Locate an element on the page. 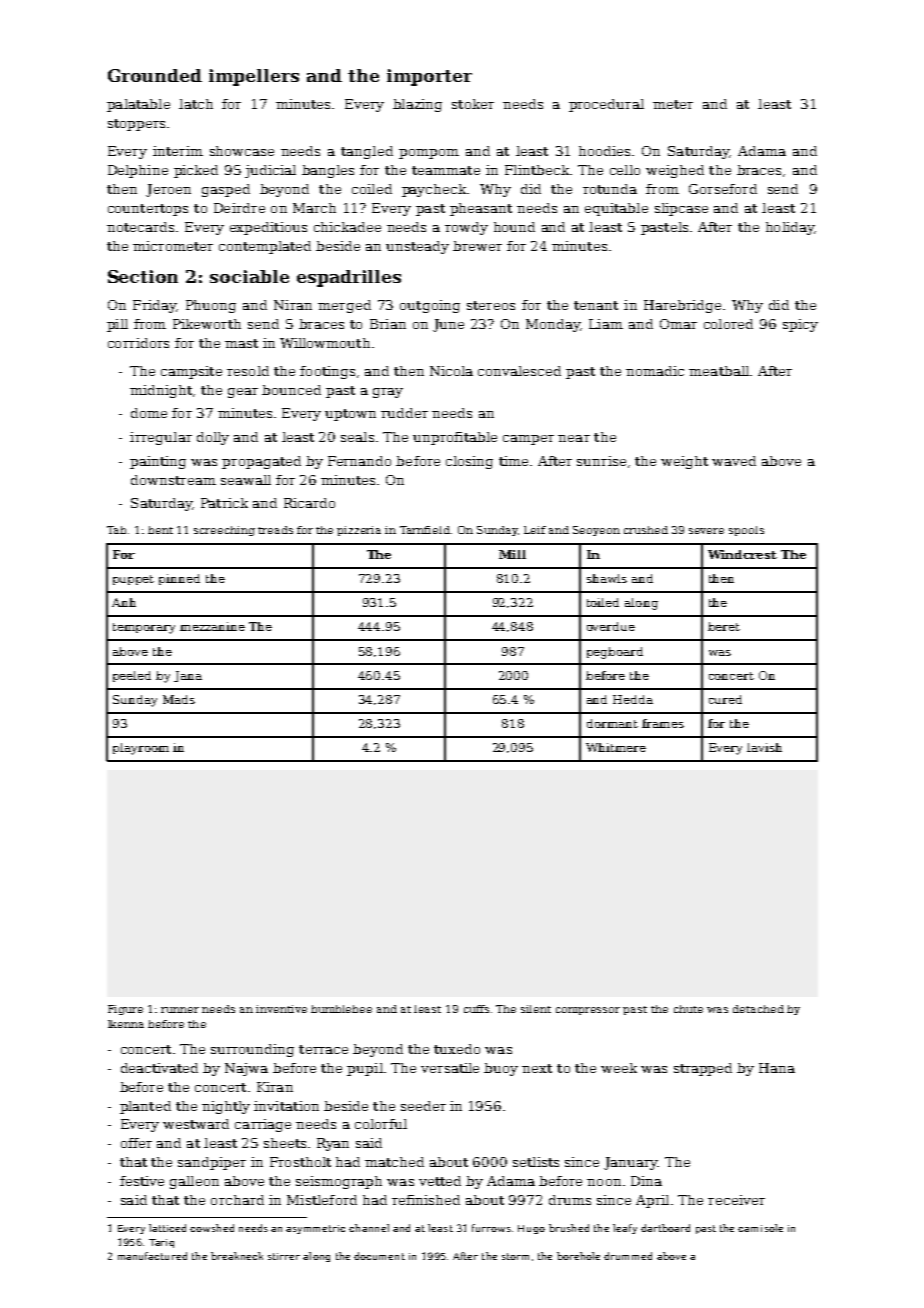 The height and width of the image is (1308, 924). screeching is located at coordinates (224, 531).
